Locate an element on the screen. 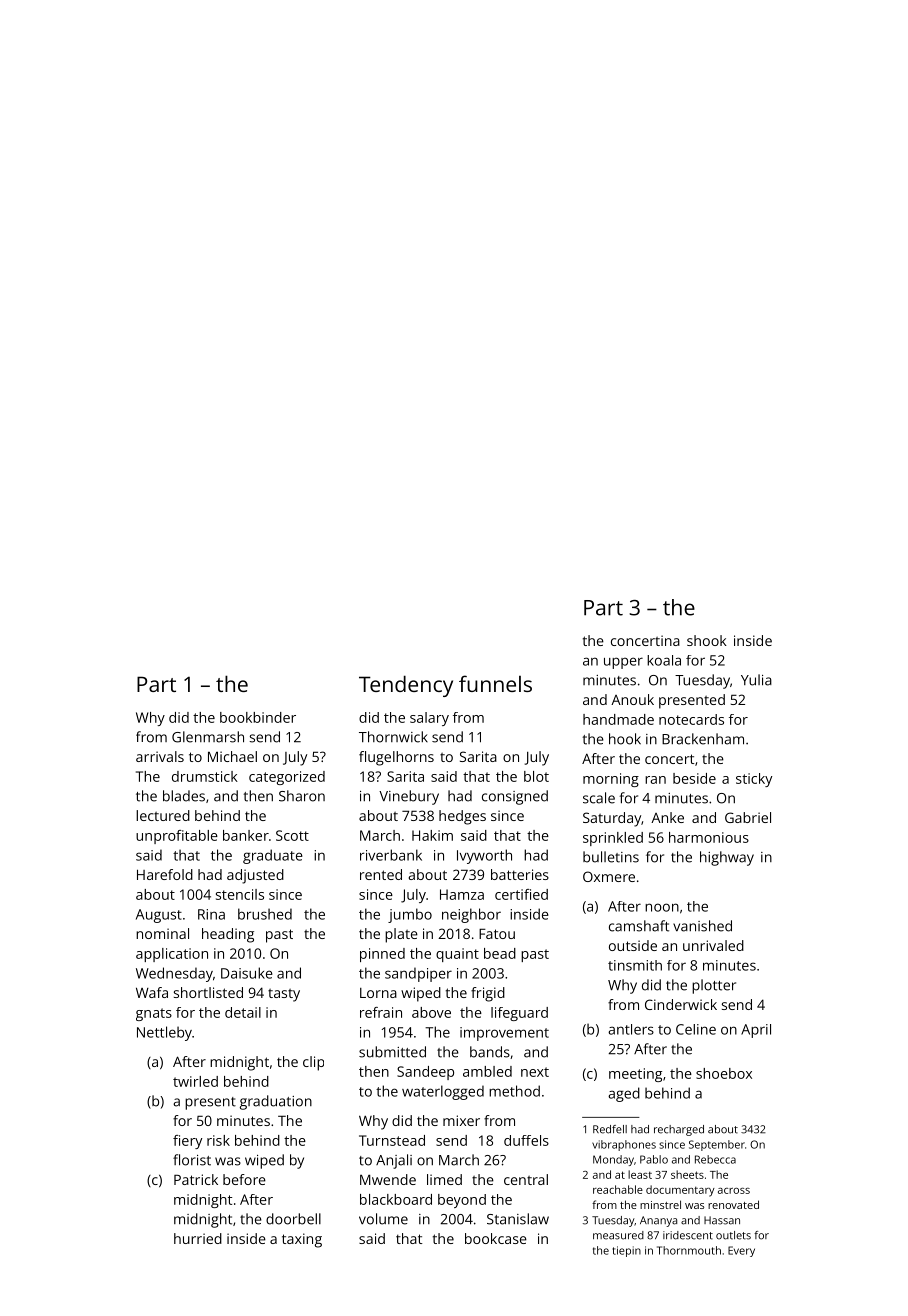 The image size is (908, 1316). koala is located at coordinates (664, 660).
